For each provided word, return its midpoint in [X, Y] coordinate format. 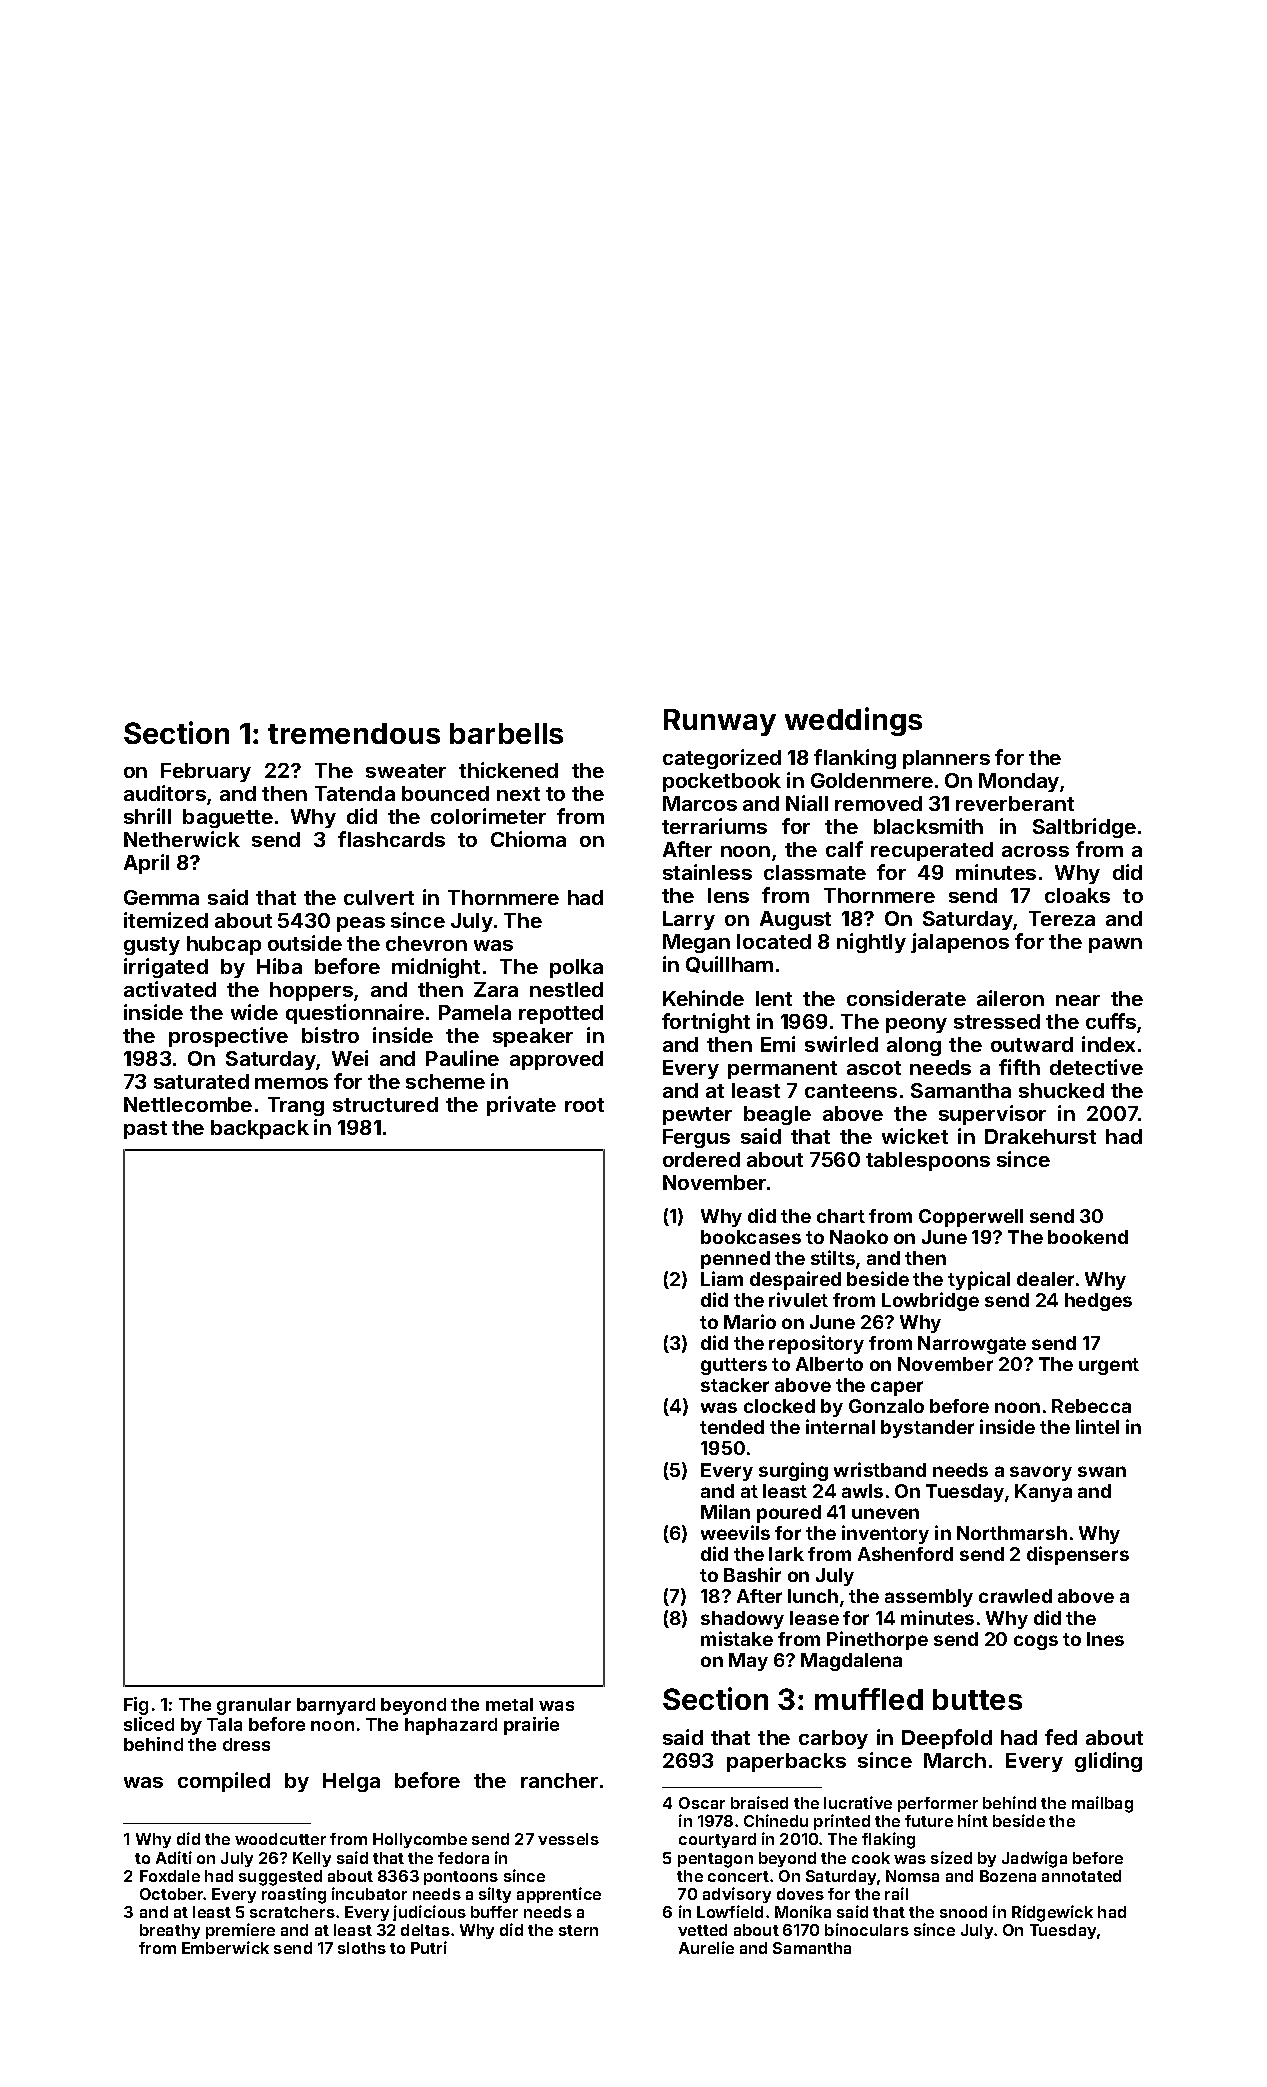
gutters [734, 1366]
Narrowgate [972, 1345]
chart [841, 1216]
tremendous [354, 733]
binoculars [867, 1929]
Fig [136, 1706]
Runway [720, 722]
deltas [425, 1930]
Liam [722, 1278]
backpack [260, 1129]
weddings [853, 721]
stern [578, 1930]
